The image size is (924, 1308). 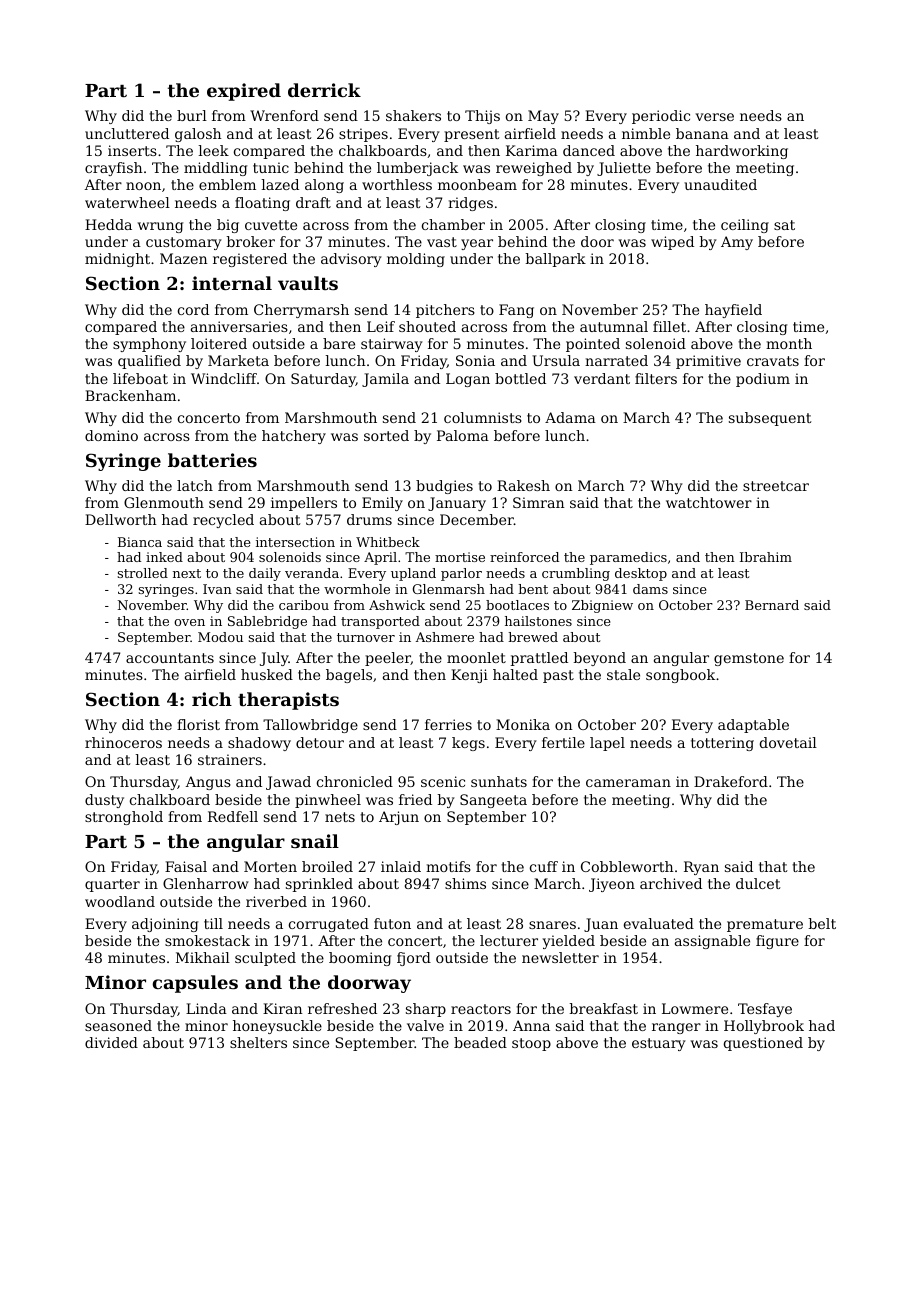 What do you see at coordinates (363, 135) in the screenshot?
I see `stripes` at bounding box center [363, 135].
